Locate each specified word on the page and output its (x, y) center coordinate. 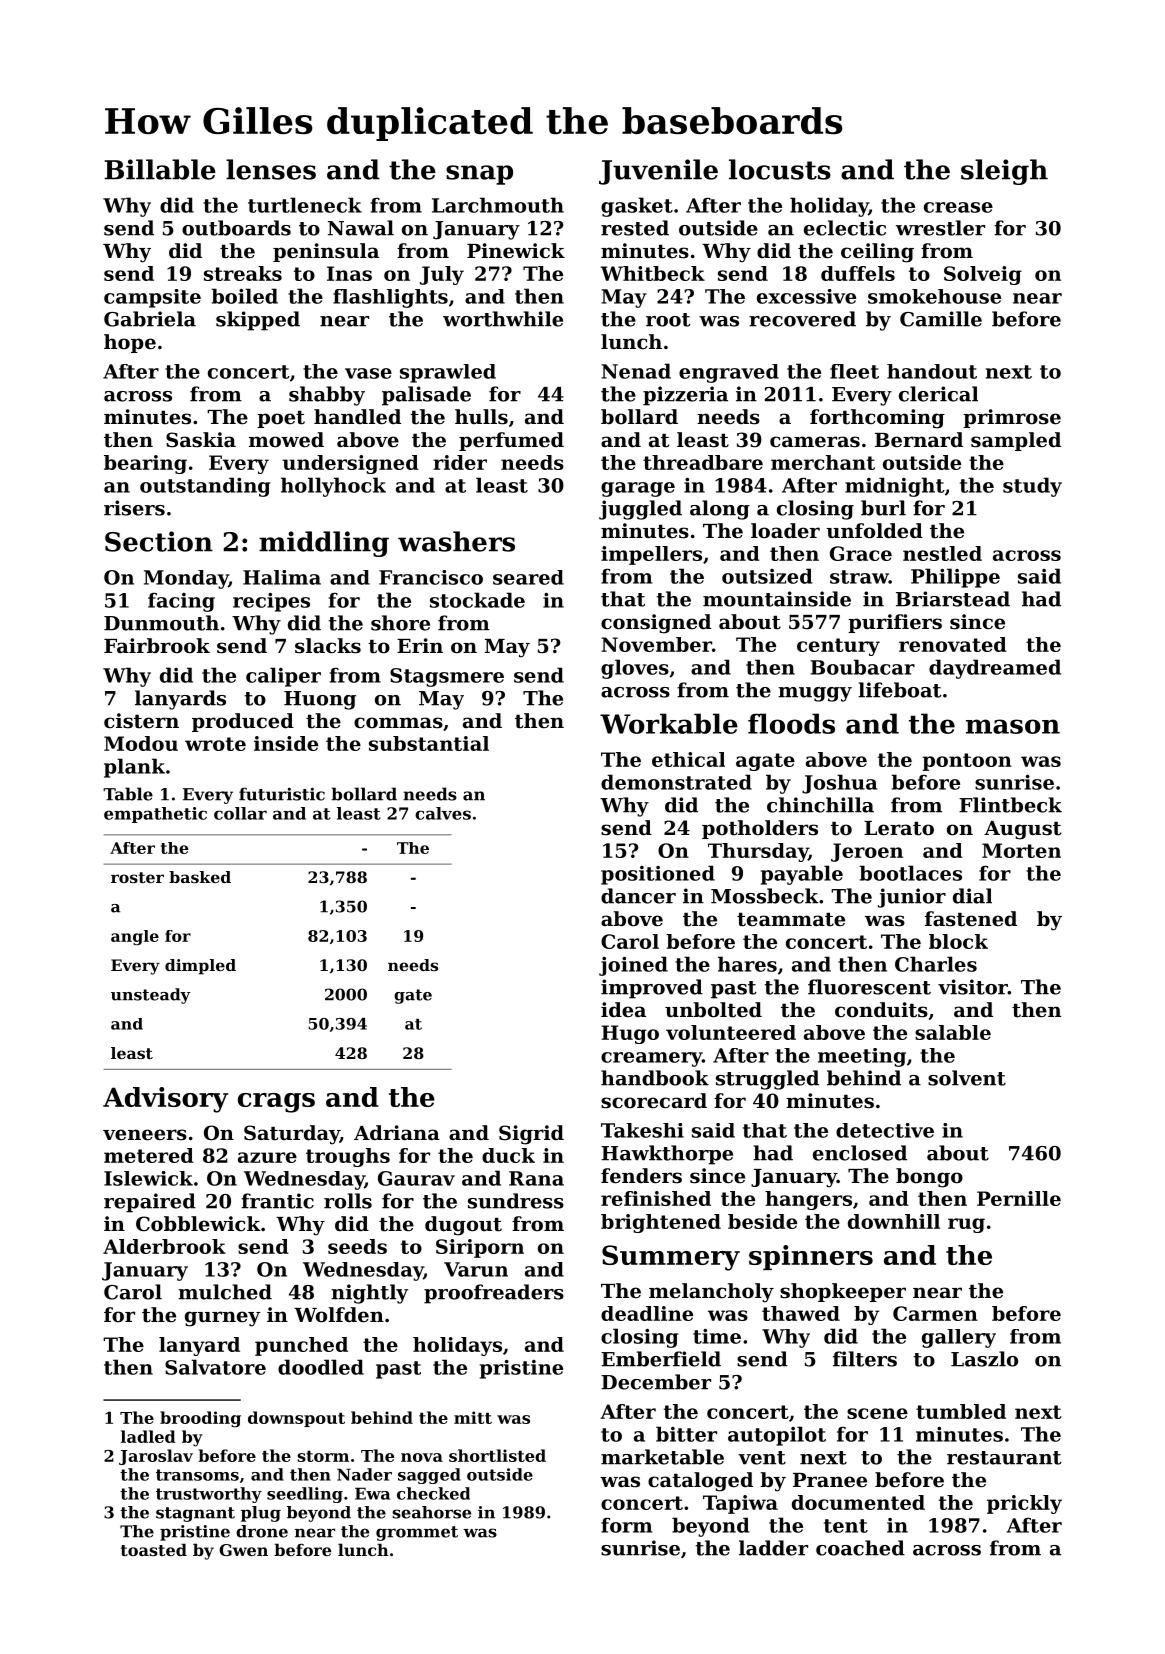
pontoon (967, 762)
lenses (271, 169)
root (668, 320)
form (626, 1525)
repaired (150, 1203)
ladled (148, 1436)
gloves (635, 669)
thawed (801, 1313)
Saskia (201, 440)
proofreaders (494, 1294)
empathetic (155, 815)
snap (479, 175)
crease (958, 207)
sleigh (1004, 172)
